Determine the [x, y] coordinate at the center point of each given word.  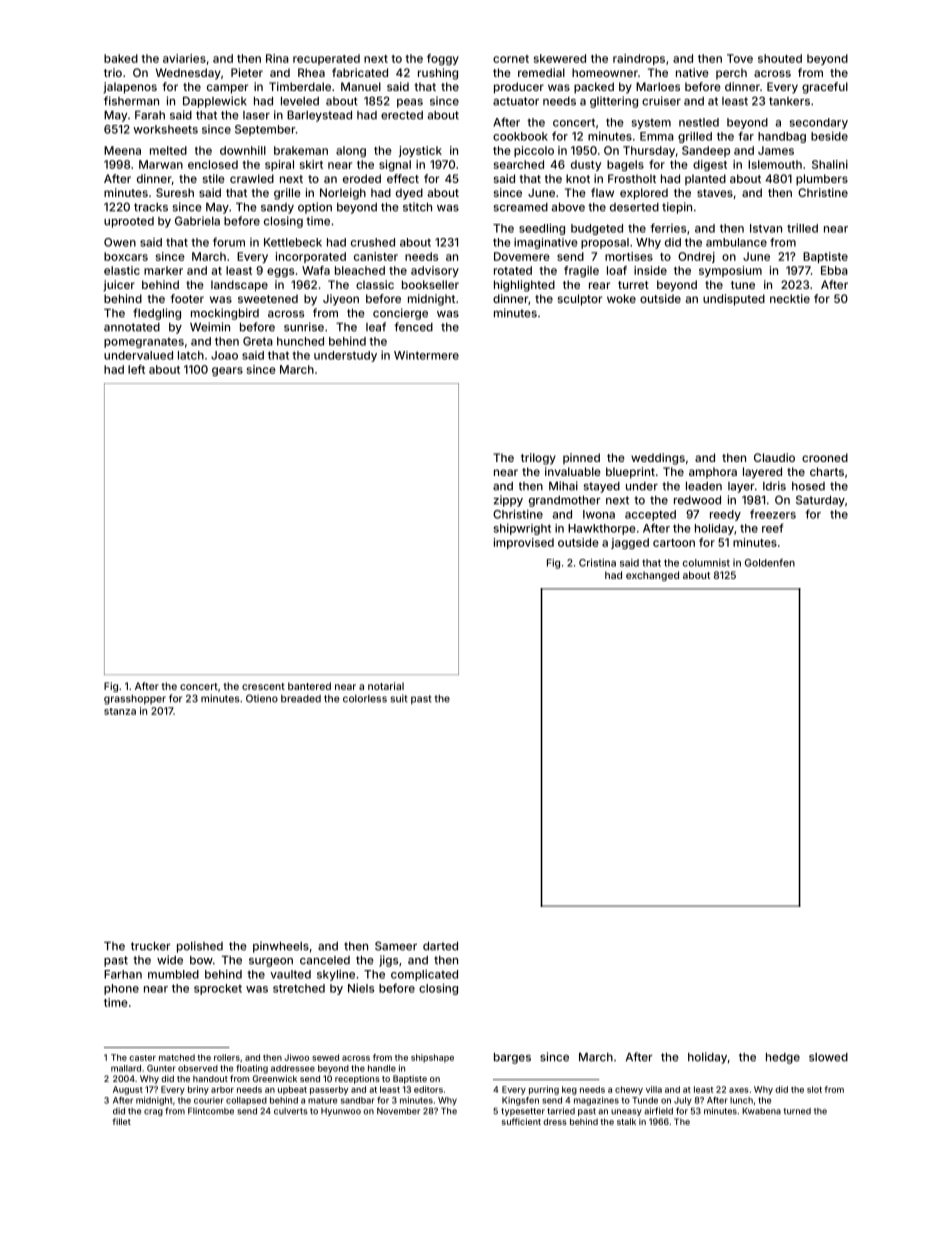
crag [153, 1112]
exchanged [652, 576]
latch [191, 355]
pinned [581, 458]
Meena [122, 150]
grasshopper [135, 700]
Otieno [262, 698]
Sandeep [706, 151]
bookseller [430, 284]
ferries [668, 228]
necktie [790, 298]
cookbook [520, 136]
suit [399, 698]
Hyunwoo [341, 1112]
